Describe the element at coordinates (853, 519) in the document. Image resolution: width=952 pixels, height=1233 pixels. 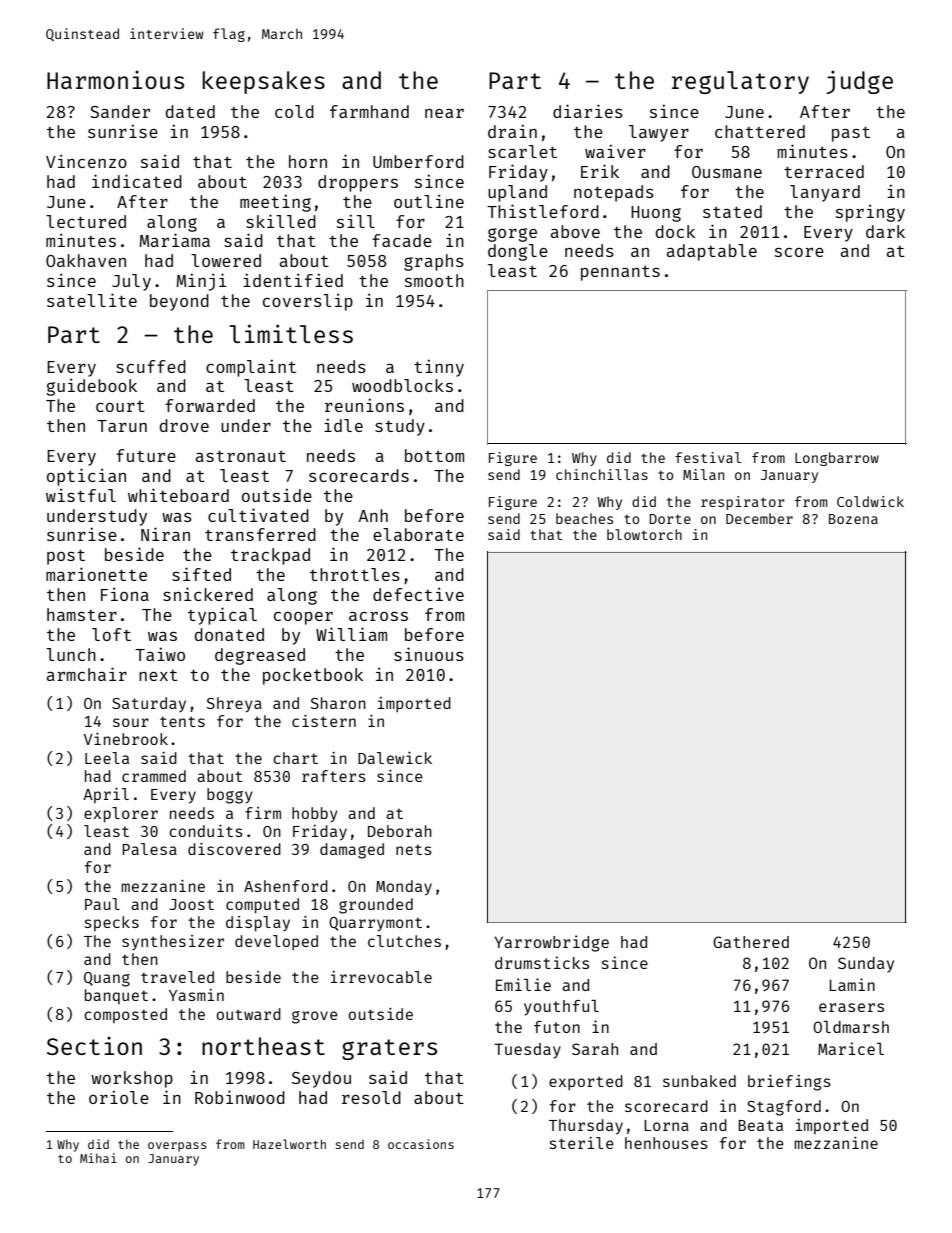
I see `Bozena` at that location.
